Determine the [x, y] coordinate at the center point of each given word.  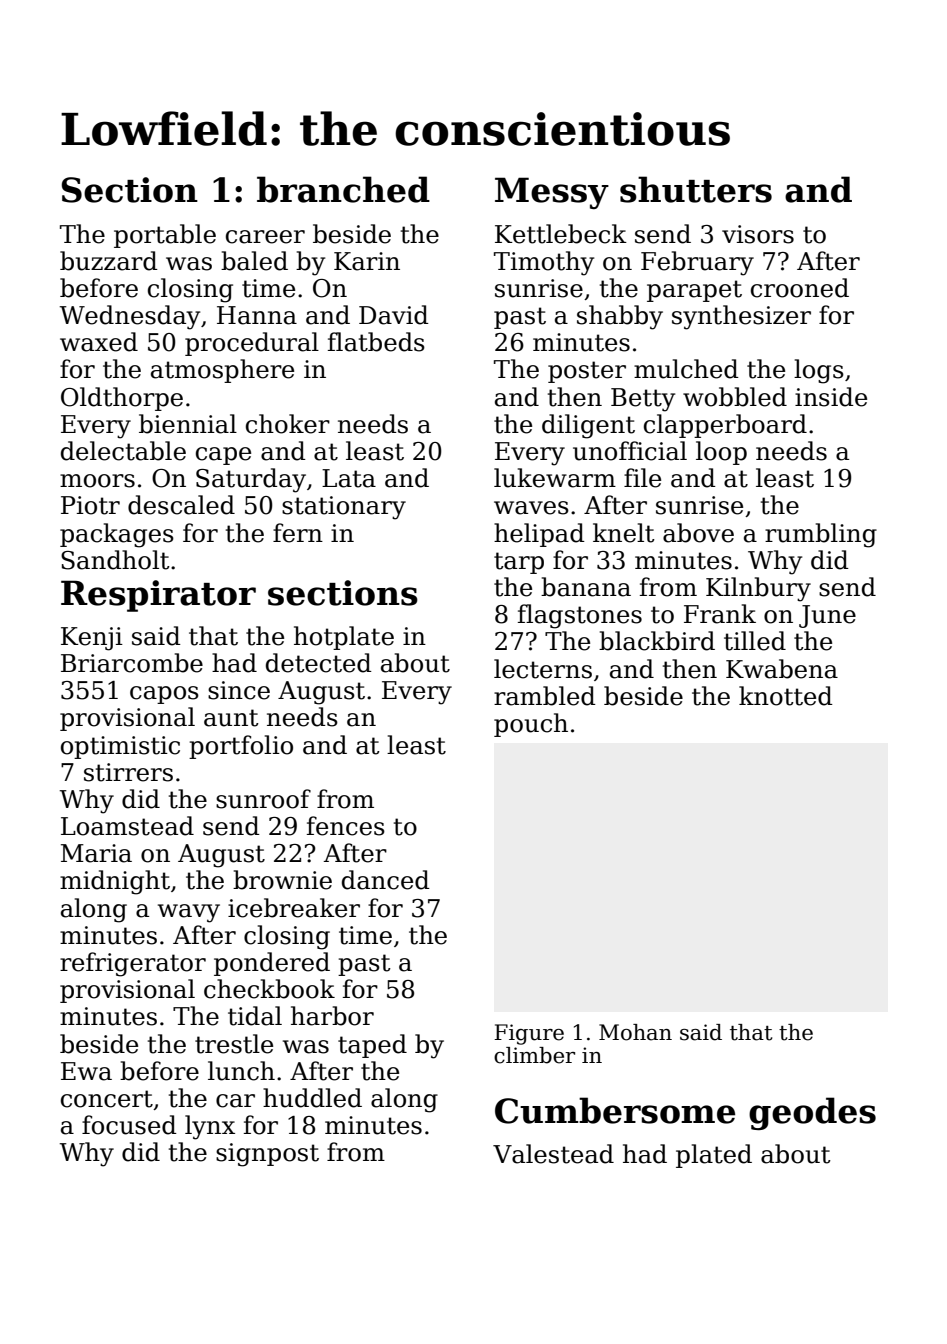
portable [165, 236]
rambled [545, 696]
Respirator [158, 596]
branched [343, 189]
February [697, 263]
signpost [267, 1155]
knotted [786, 696]
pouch [531, 725]
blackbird [657, 641]
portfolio [241, 747]
